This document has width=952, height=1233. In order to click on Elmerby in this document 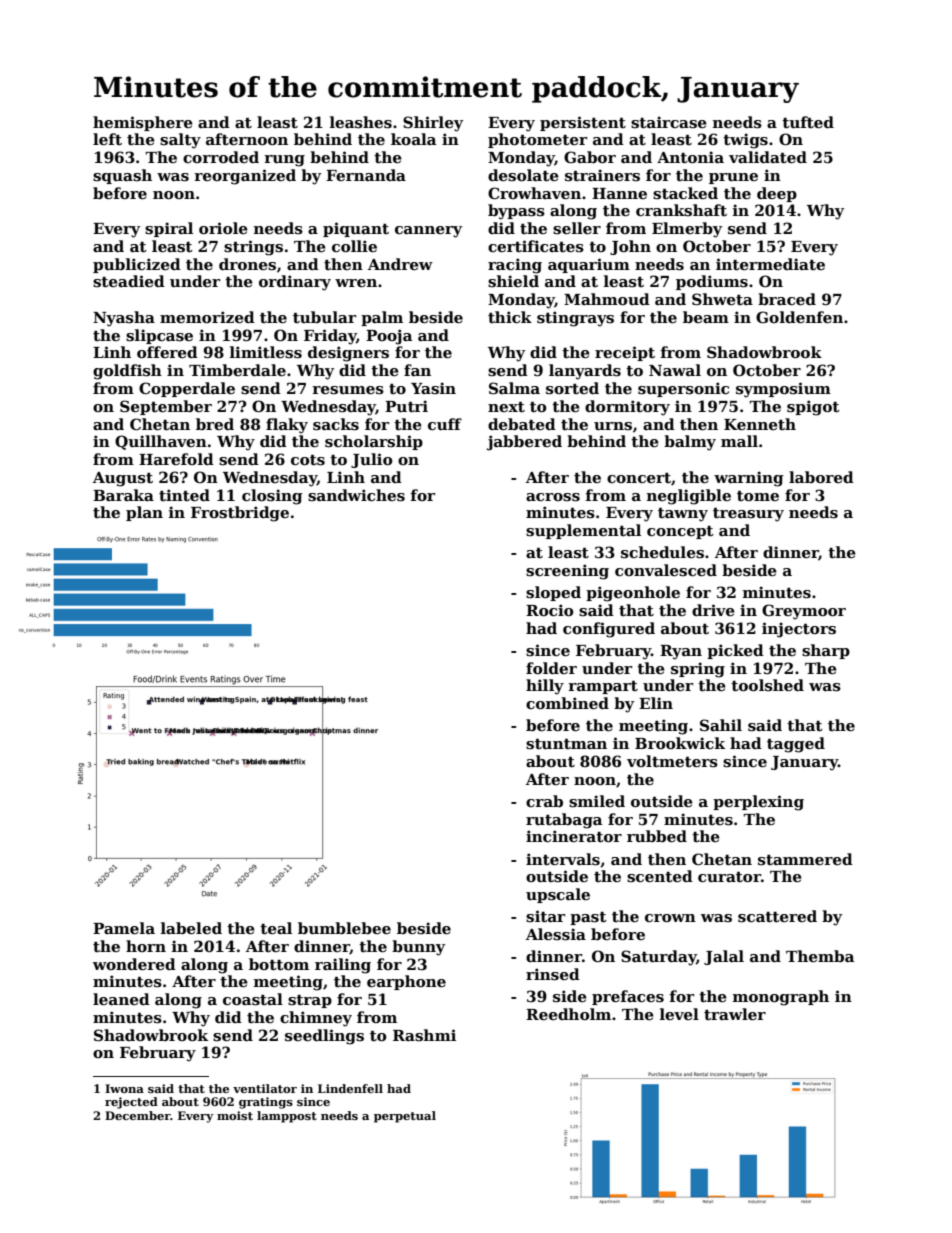, I will do `click(687, 230)`.
